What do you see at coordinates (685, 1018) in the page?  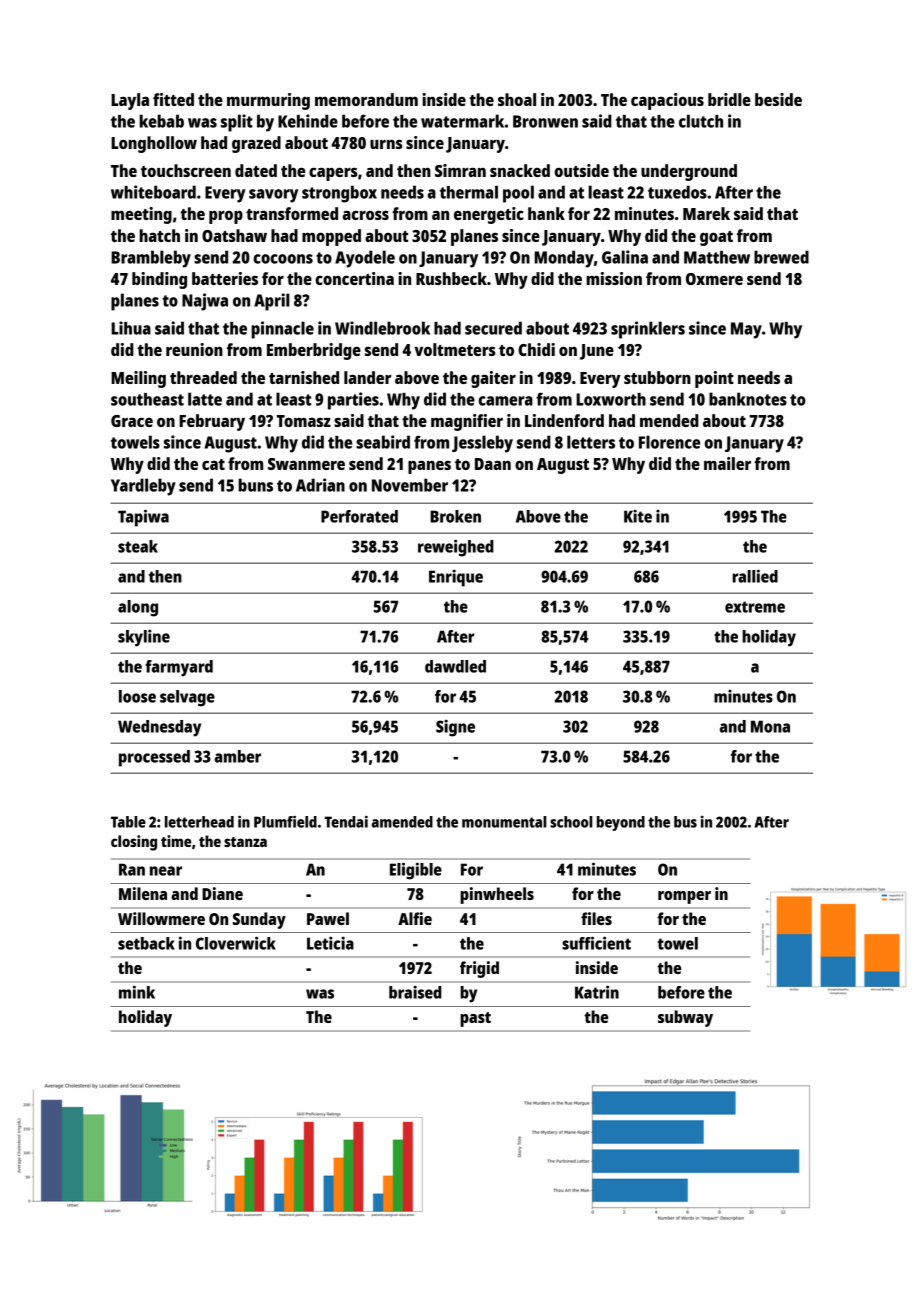 I see `subway` at bounding box center [685, 1018].
